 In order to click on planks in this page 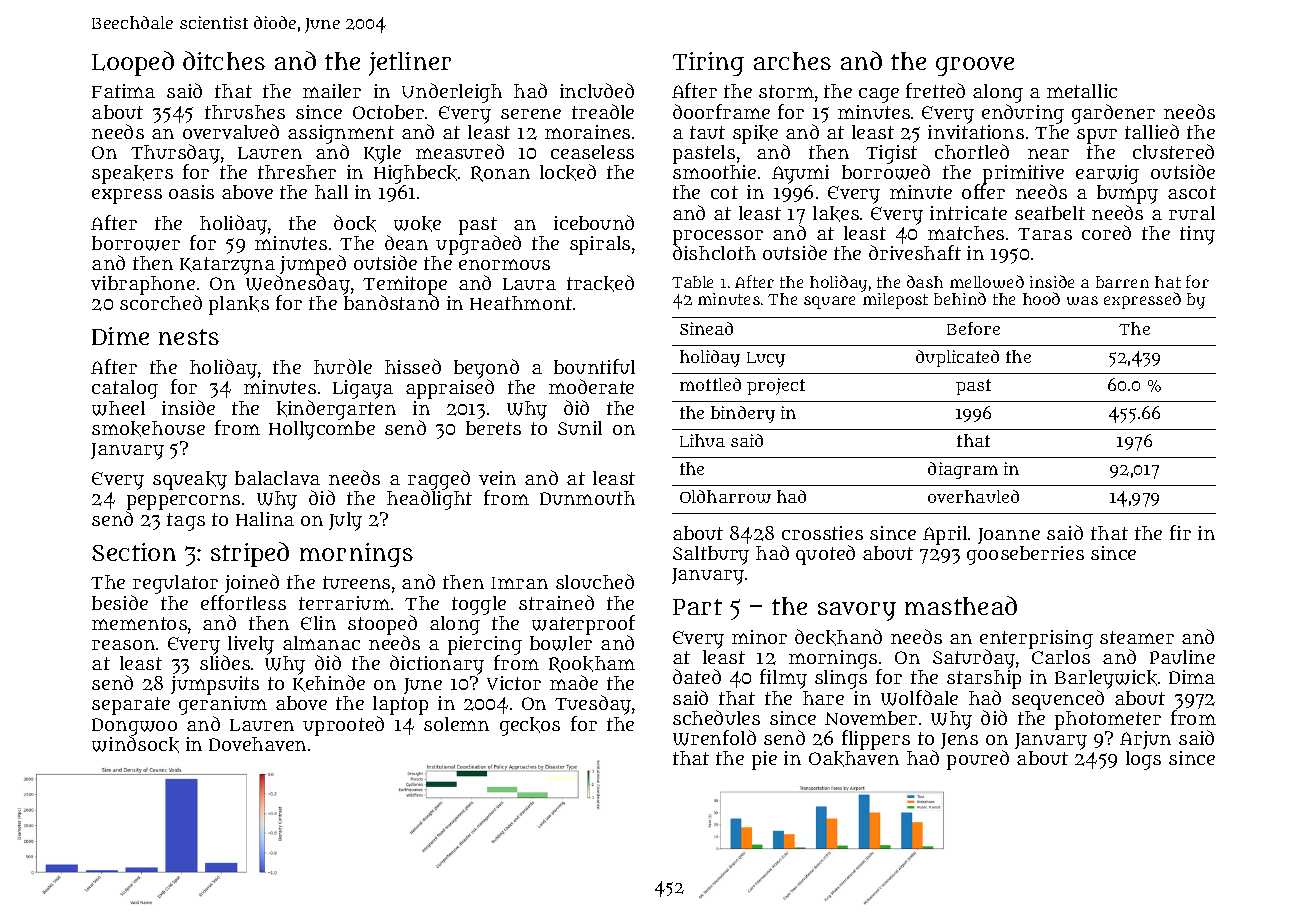, I will do `click(239, 305)`.
